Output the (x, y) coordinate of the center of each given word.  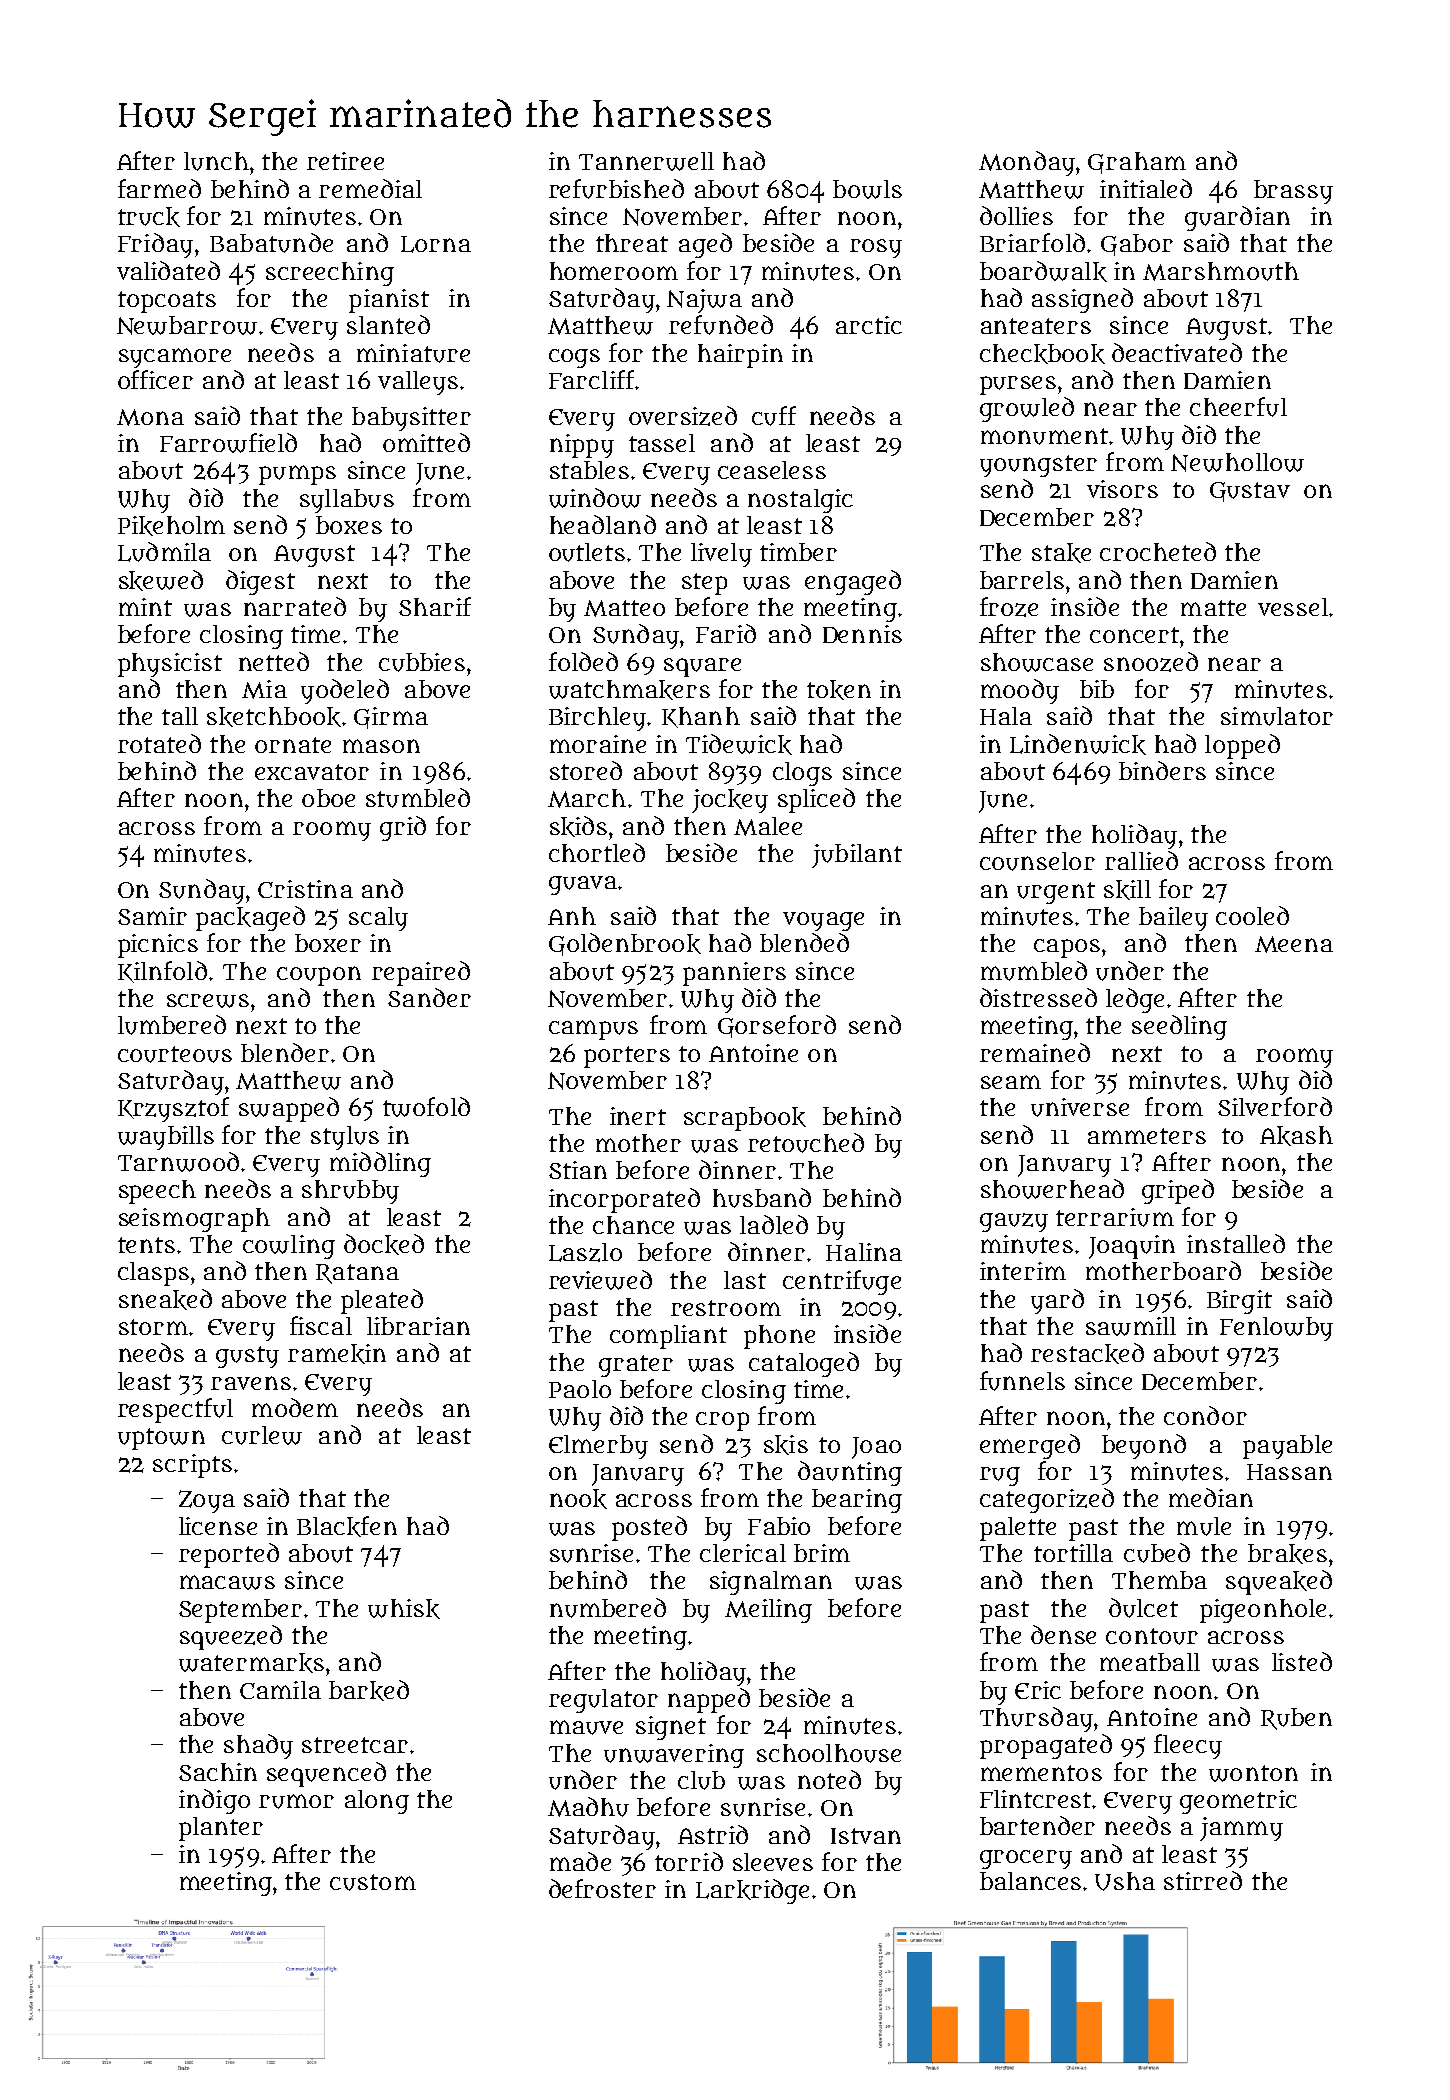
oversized (683, 416)
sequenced (326, 1774)
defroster (602, 1888)
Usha (1125, 1881)
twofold (426, 1107)
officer (155, 379)
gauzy (1014, 1222)
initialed (1146, 188)
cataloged (804, 1364)
